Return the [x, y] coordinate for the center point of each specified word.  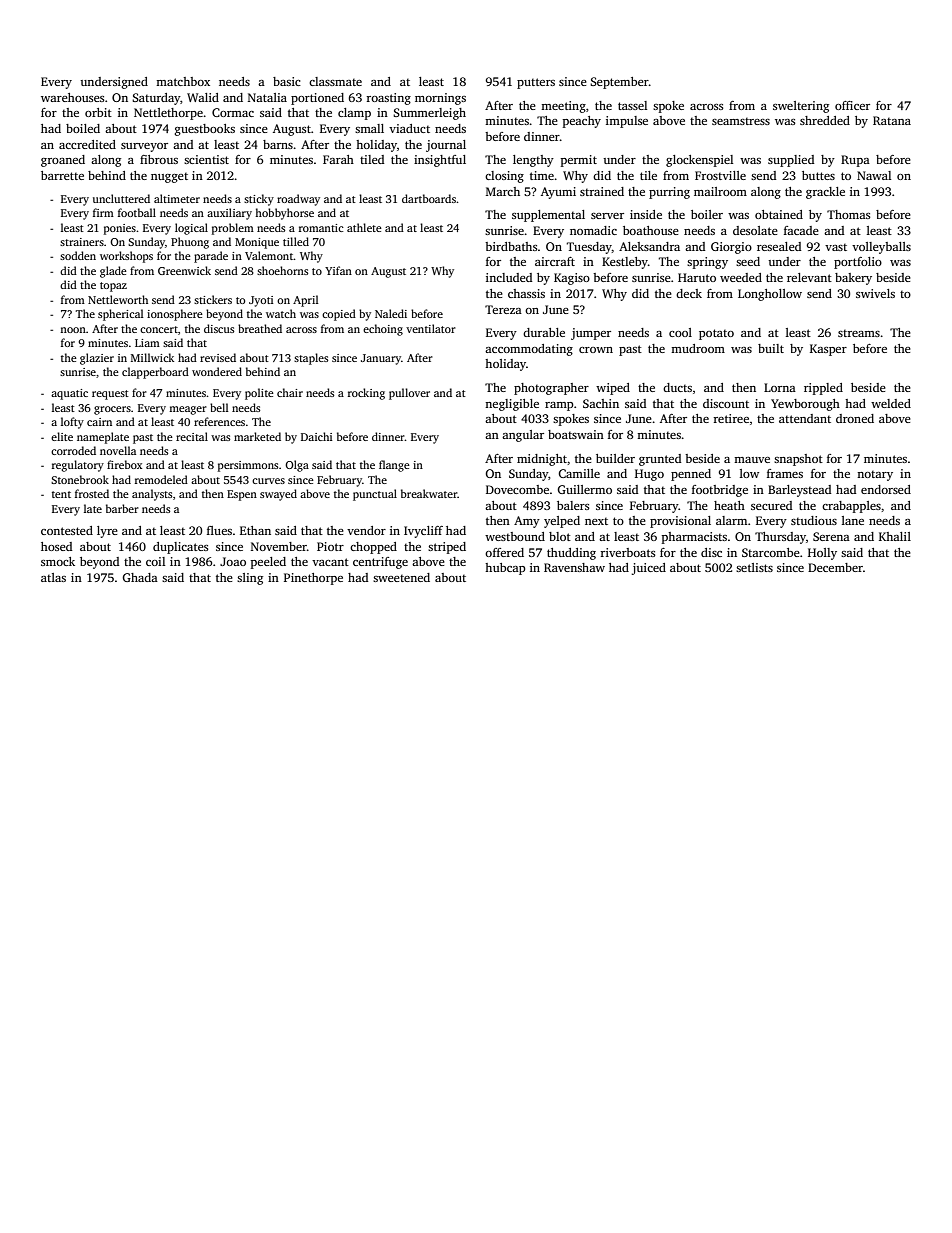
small [369, 128]
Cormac [233, 112]
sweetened [401, 577]
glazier [97, 359]
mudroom [698, 348]
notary [875, 476]
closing [504, 177]
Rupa [855, 161]
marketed [257, 436]
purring [669, 193]
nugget [169, 178]
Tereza [503, 309]
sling [250, 579]
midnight [542, 460]
